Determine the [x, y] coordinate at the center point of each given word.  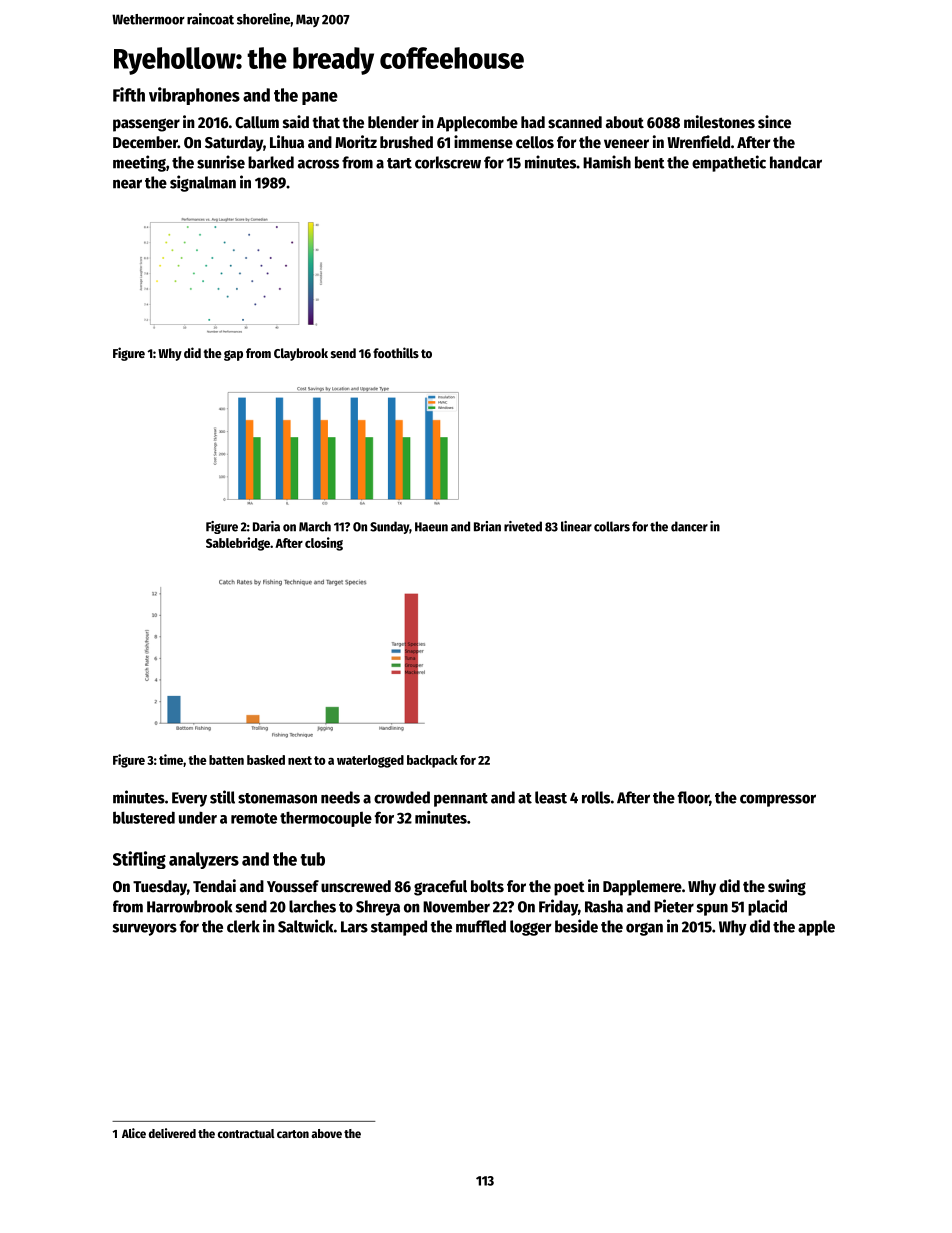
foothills [396, 352]
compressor [778, 800]
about [625, 122]
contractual [246, 1133]
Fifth [129, 94]
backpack [432, 761]
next [300, 760]
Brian [487, 526]
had [533, 122]
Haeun [431, 527]
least [551, 797]
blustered [144, 817]
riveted [523, 526]
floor [693, 797]
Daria [266, 526]
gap [233, 355]
